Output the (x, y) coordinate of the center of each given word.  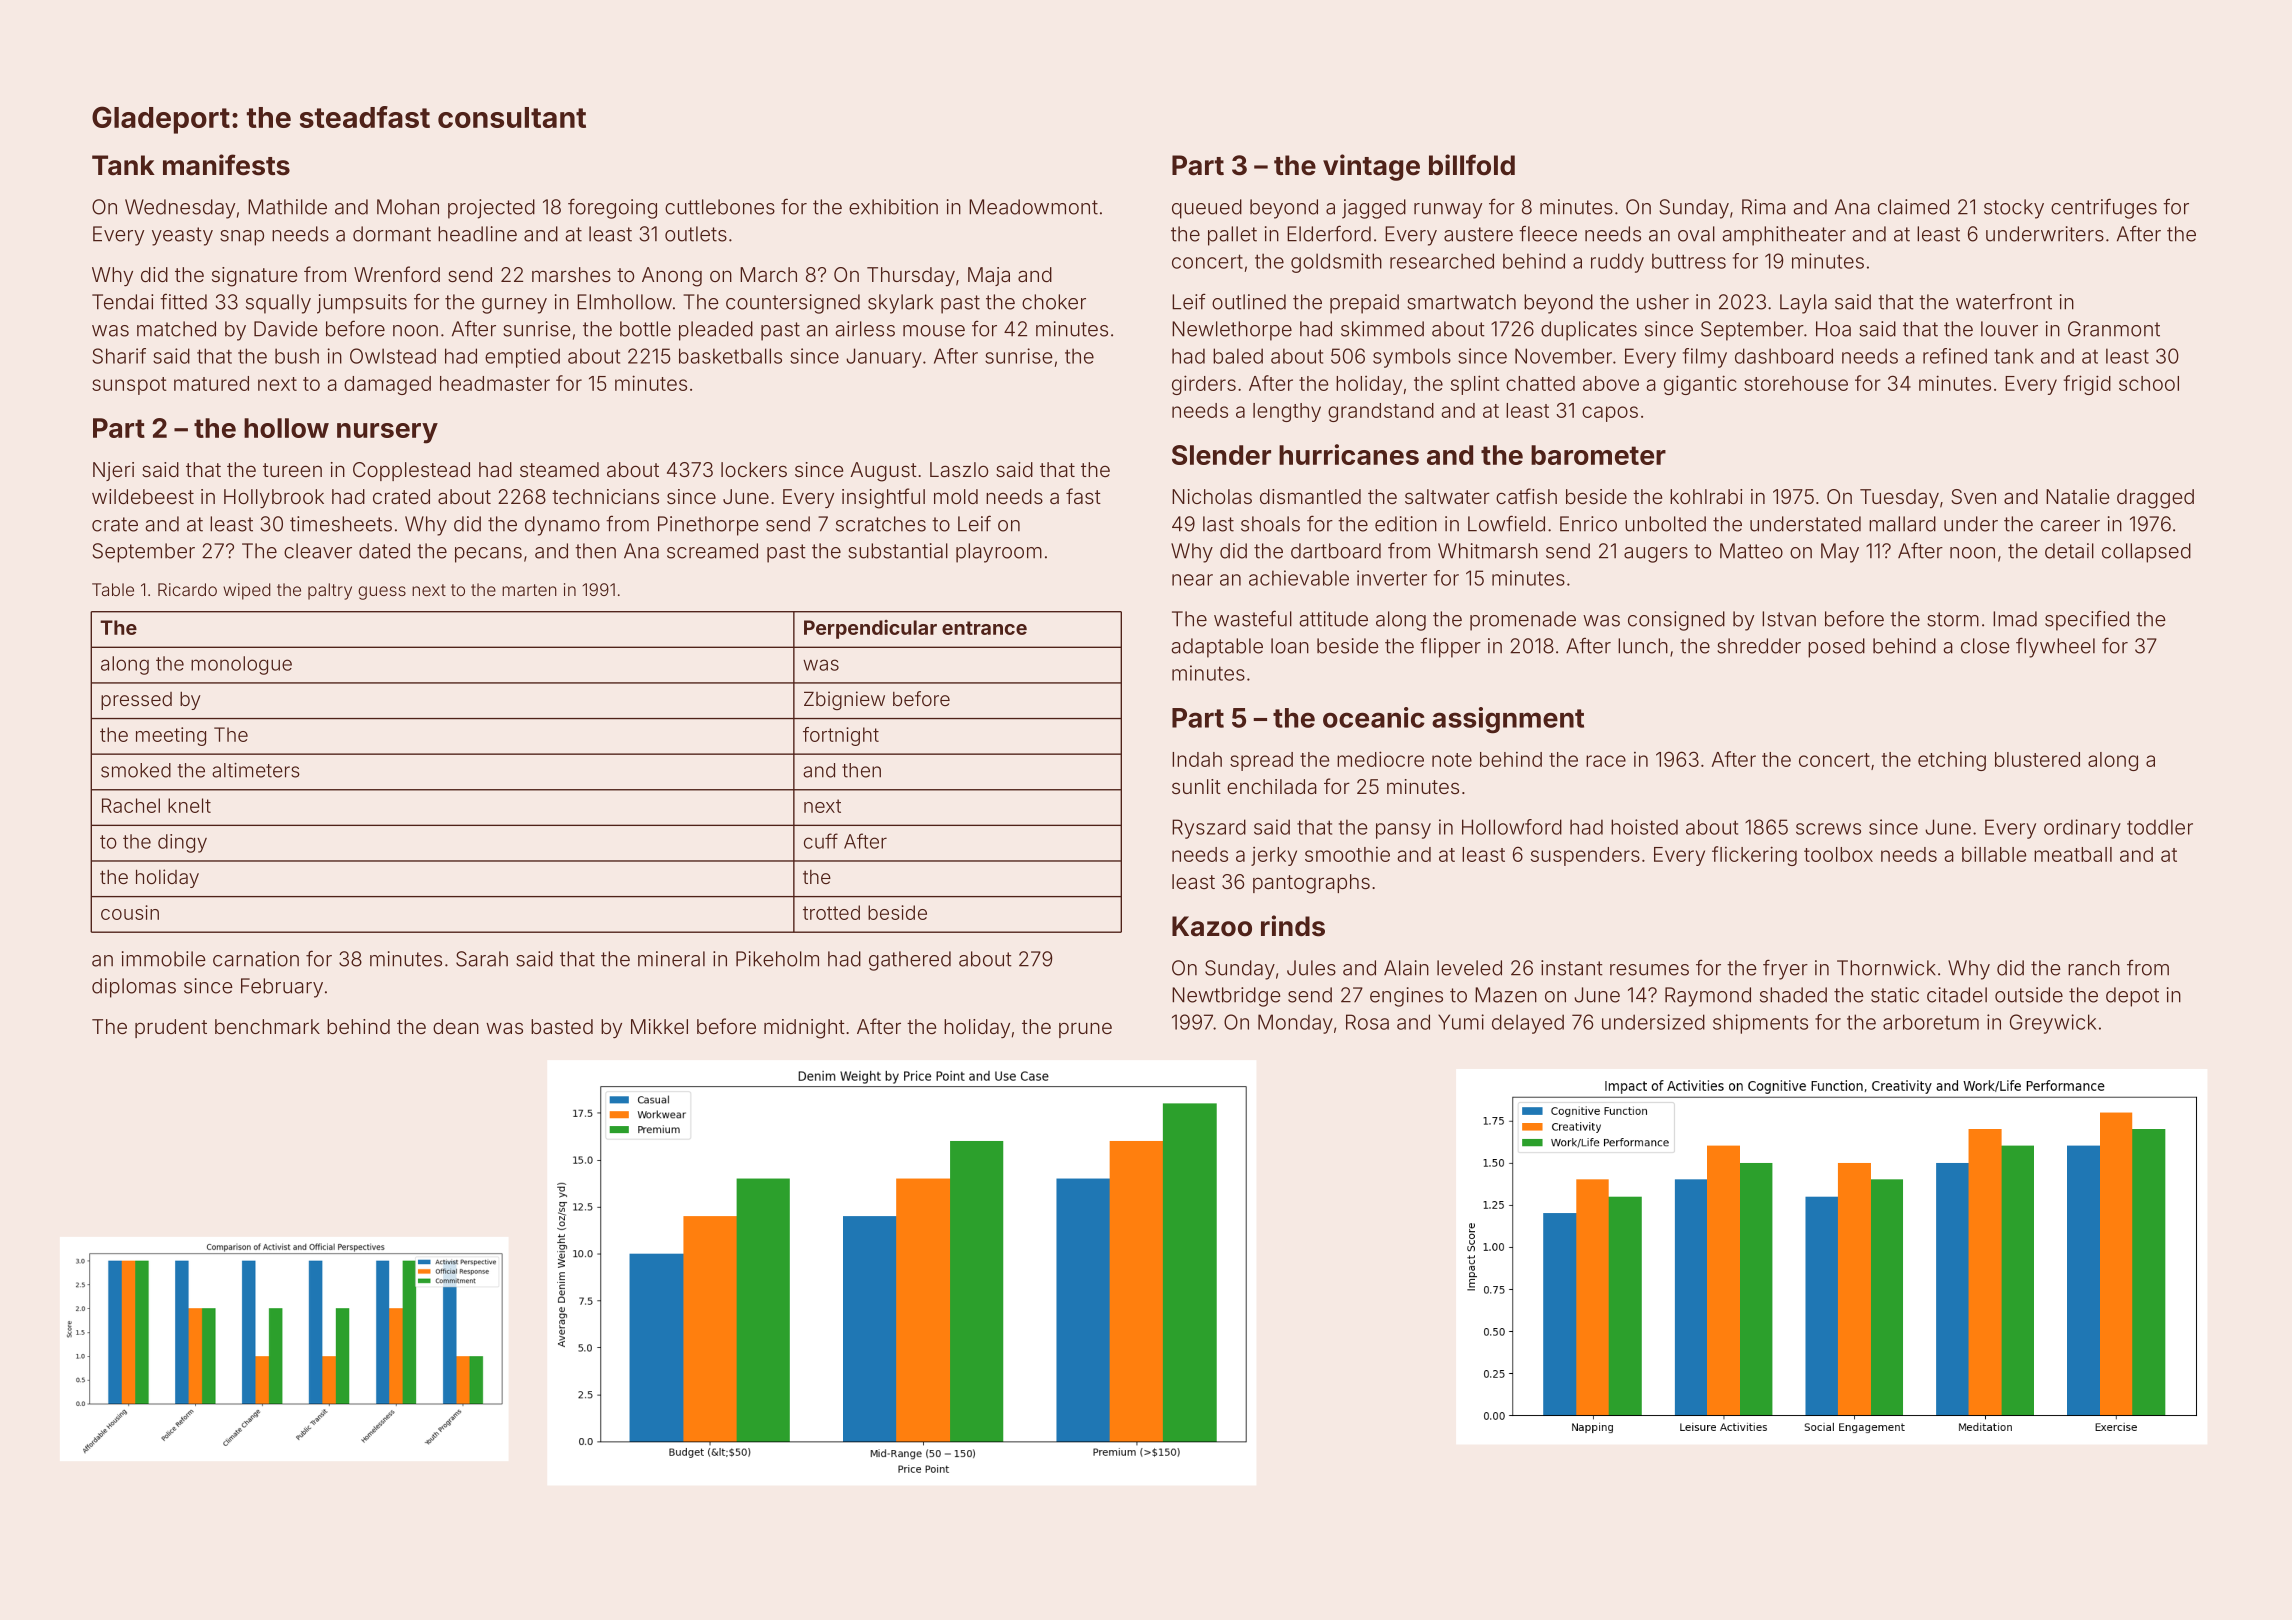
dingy (182, 843)
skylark (900, 304)
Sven (1973, 496)
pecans (488, 555)
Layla (1803, 304)
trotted (831, 912)
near (1192, 580)
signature (254, 277)
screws (1828, 829)
